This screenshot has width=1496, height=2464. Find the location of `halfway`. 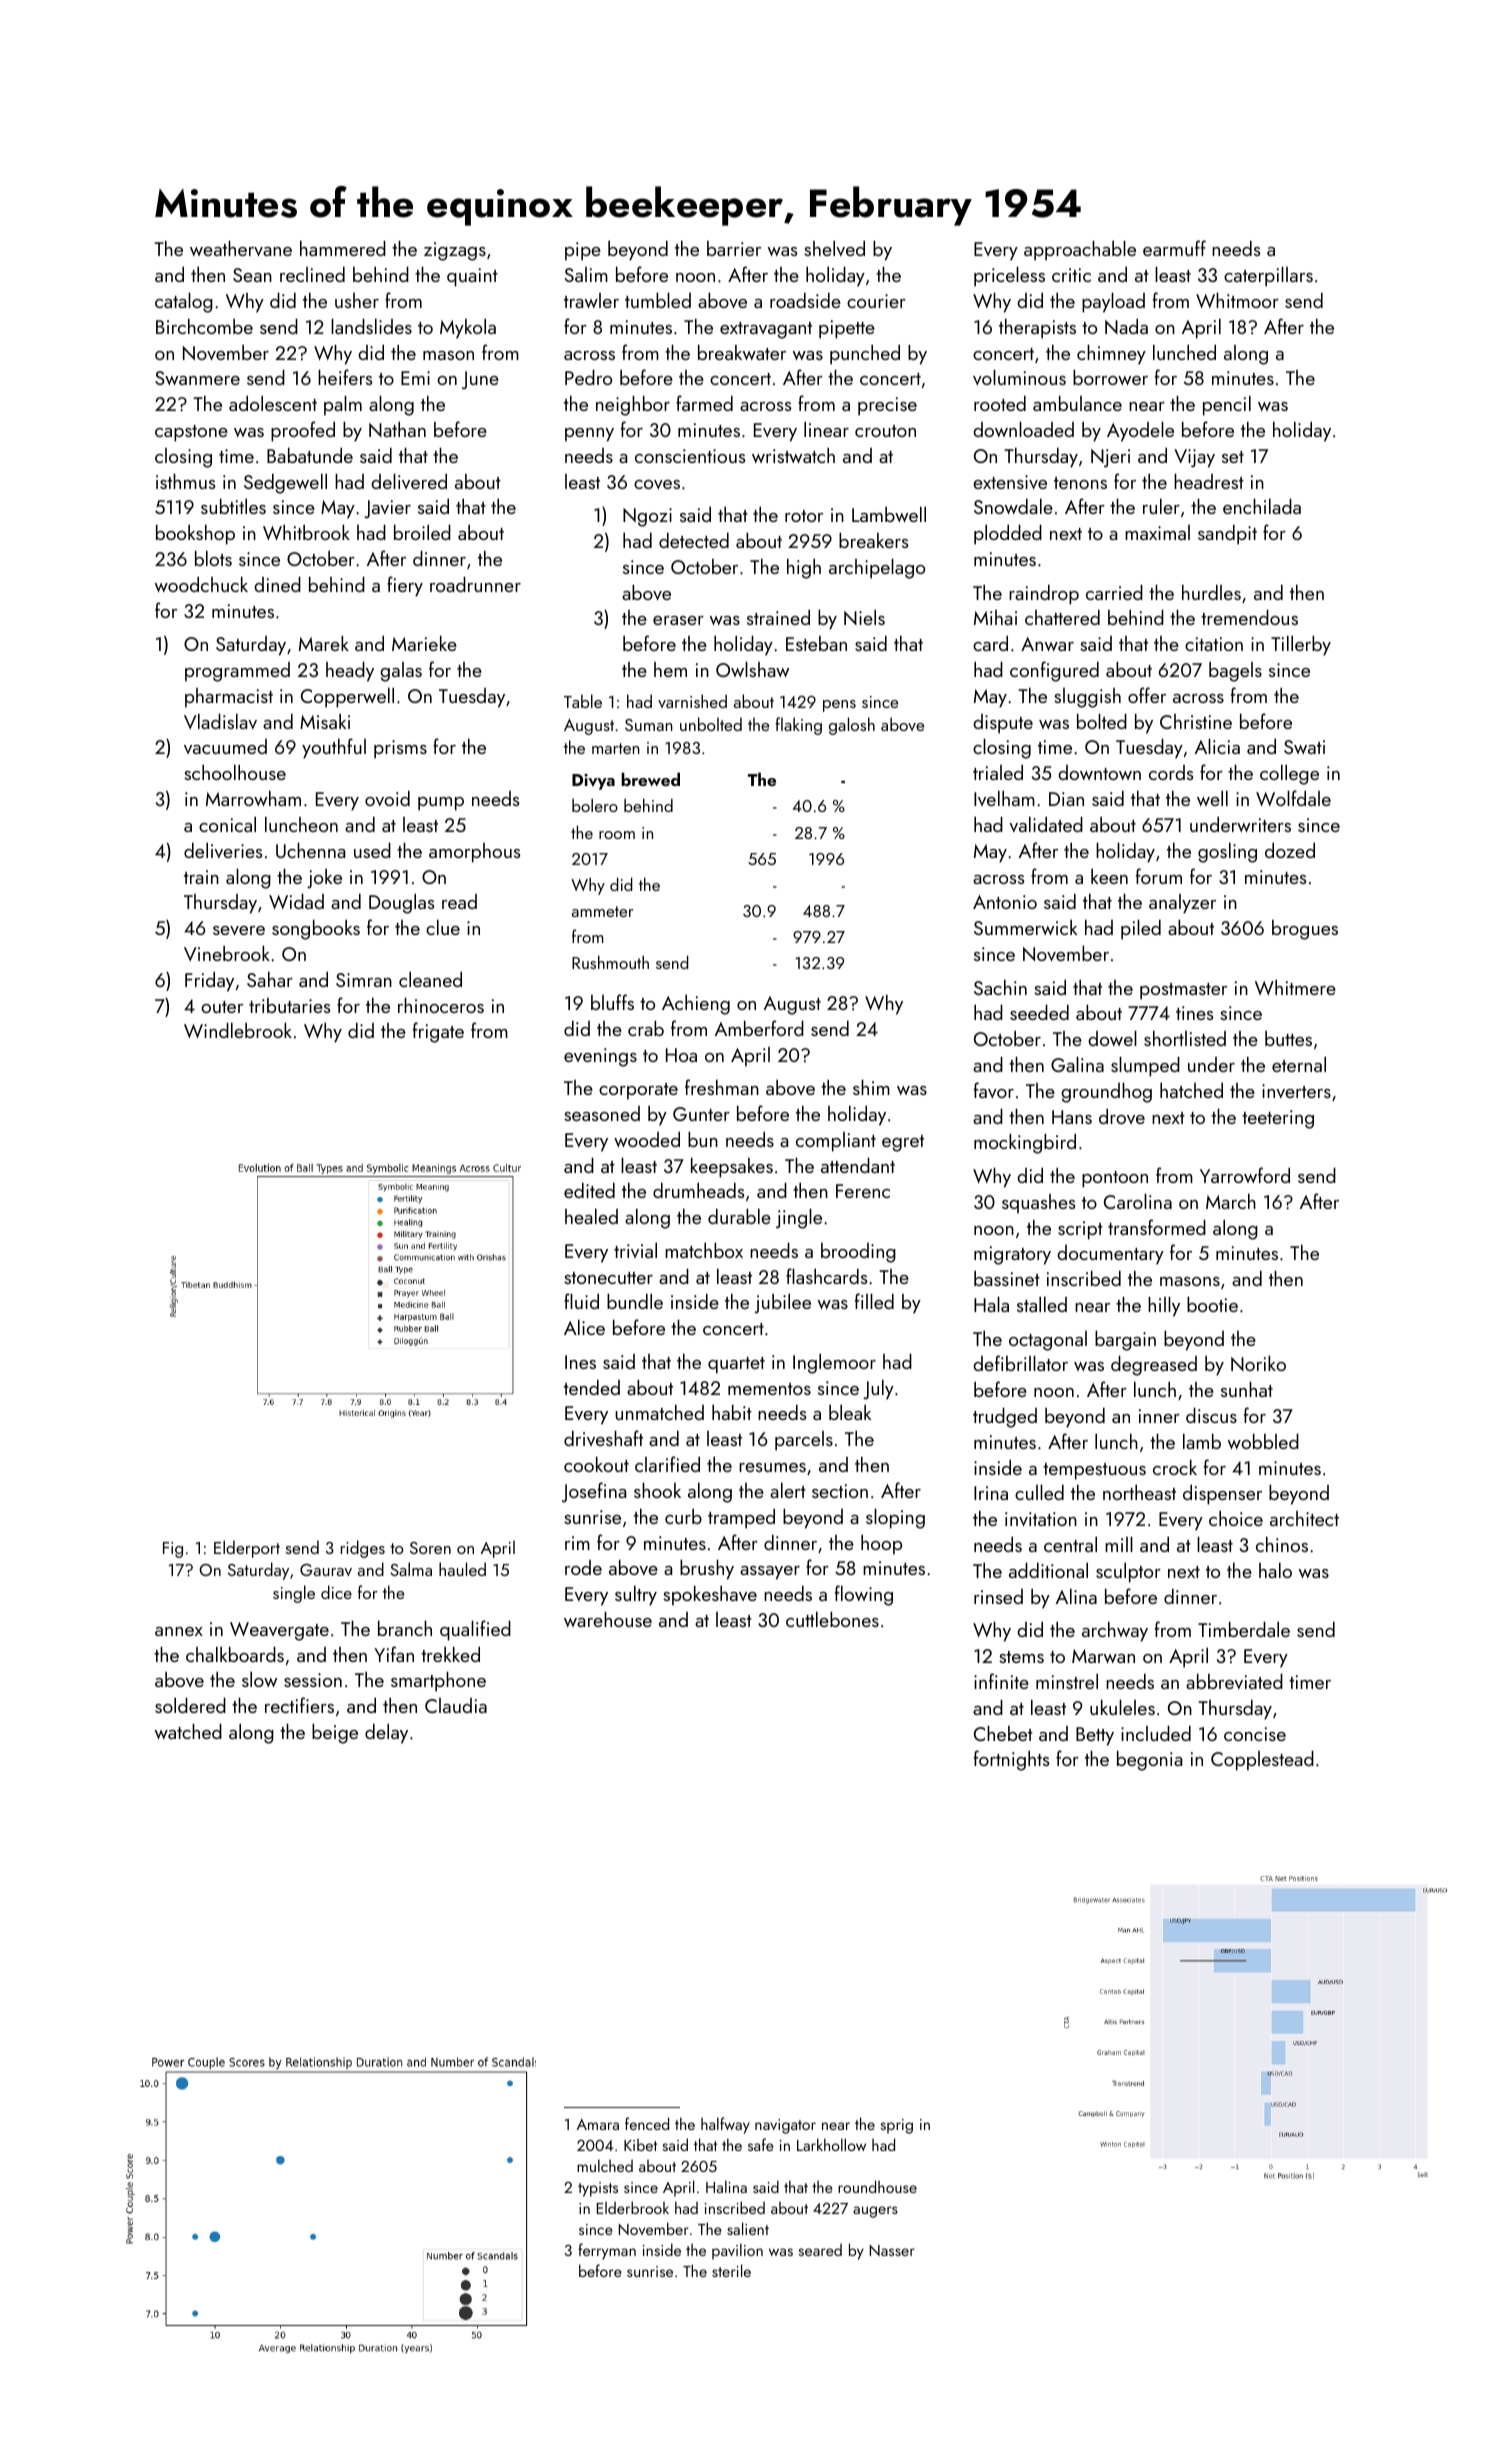

halfway is located at coordinates (725, 2125).
